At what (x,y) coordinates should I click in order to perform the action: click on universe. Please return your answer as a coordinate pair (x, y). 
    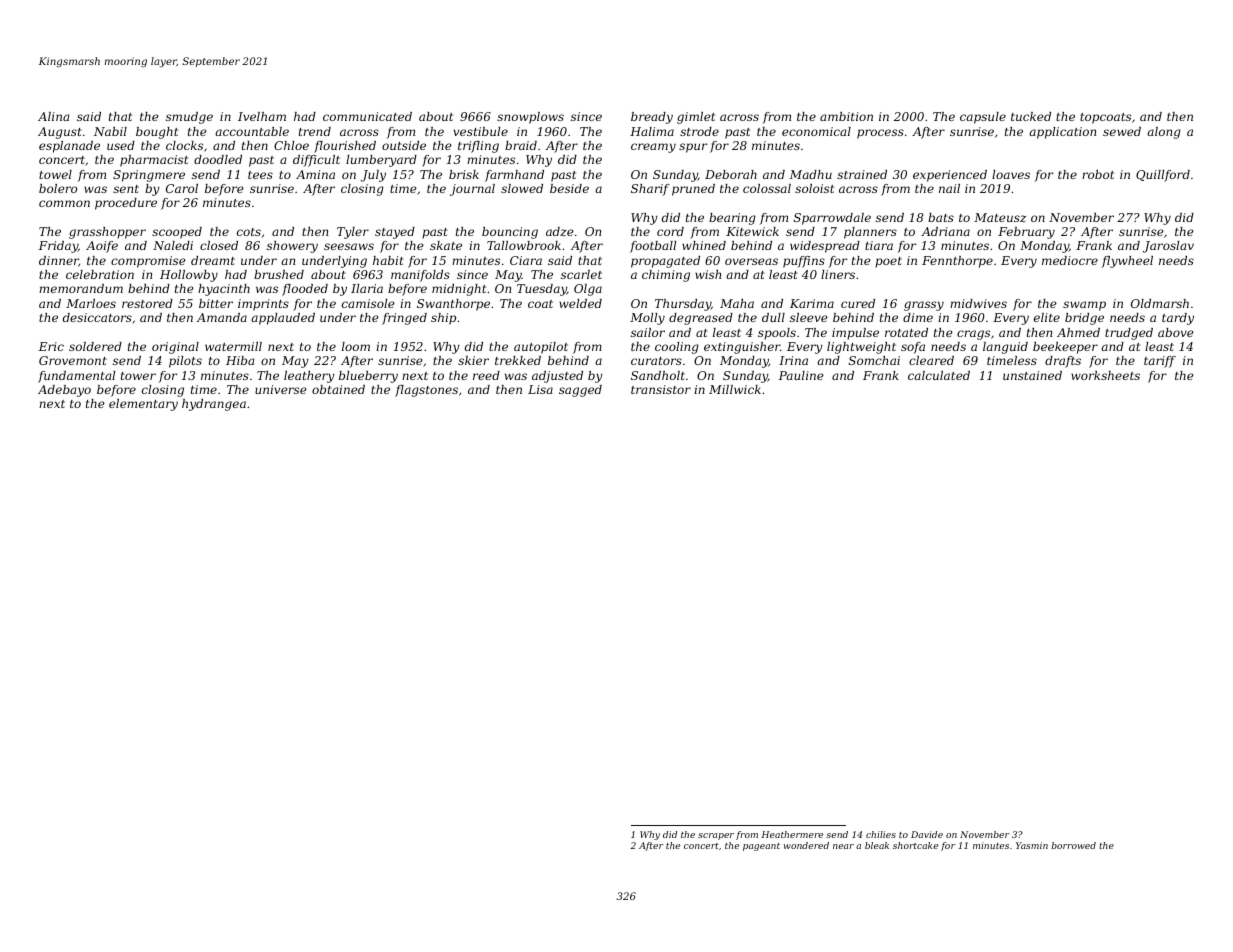
    Looking at the image, I should click on (281, 389).
